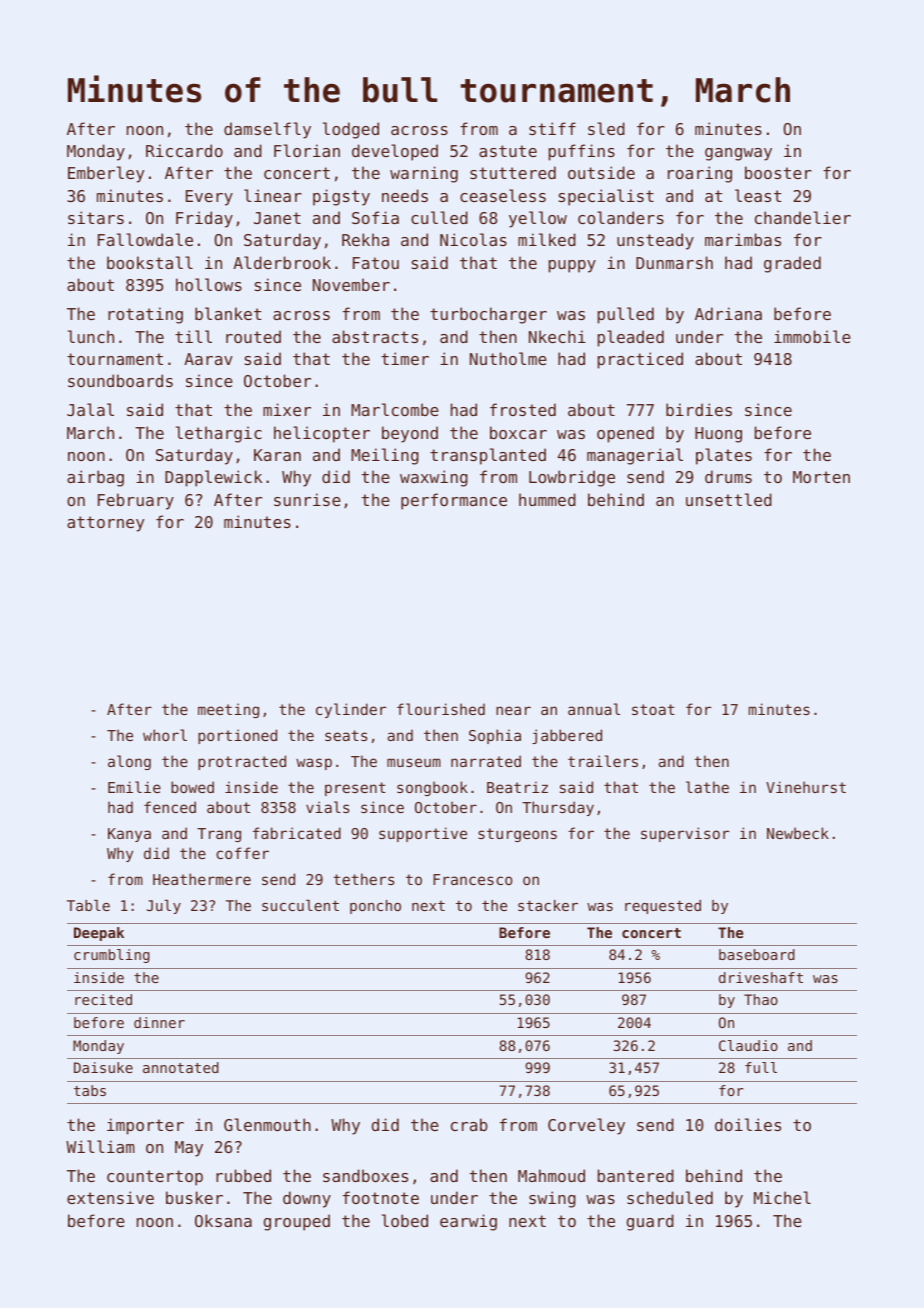 The image size is (924, 1308). I want to click on earwig, so click(468, 1222).
